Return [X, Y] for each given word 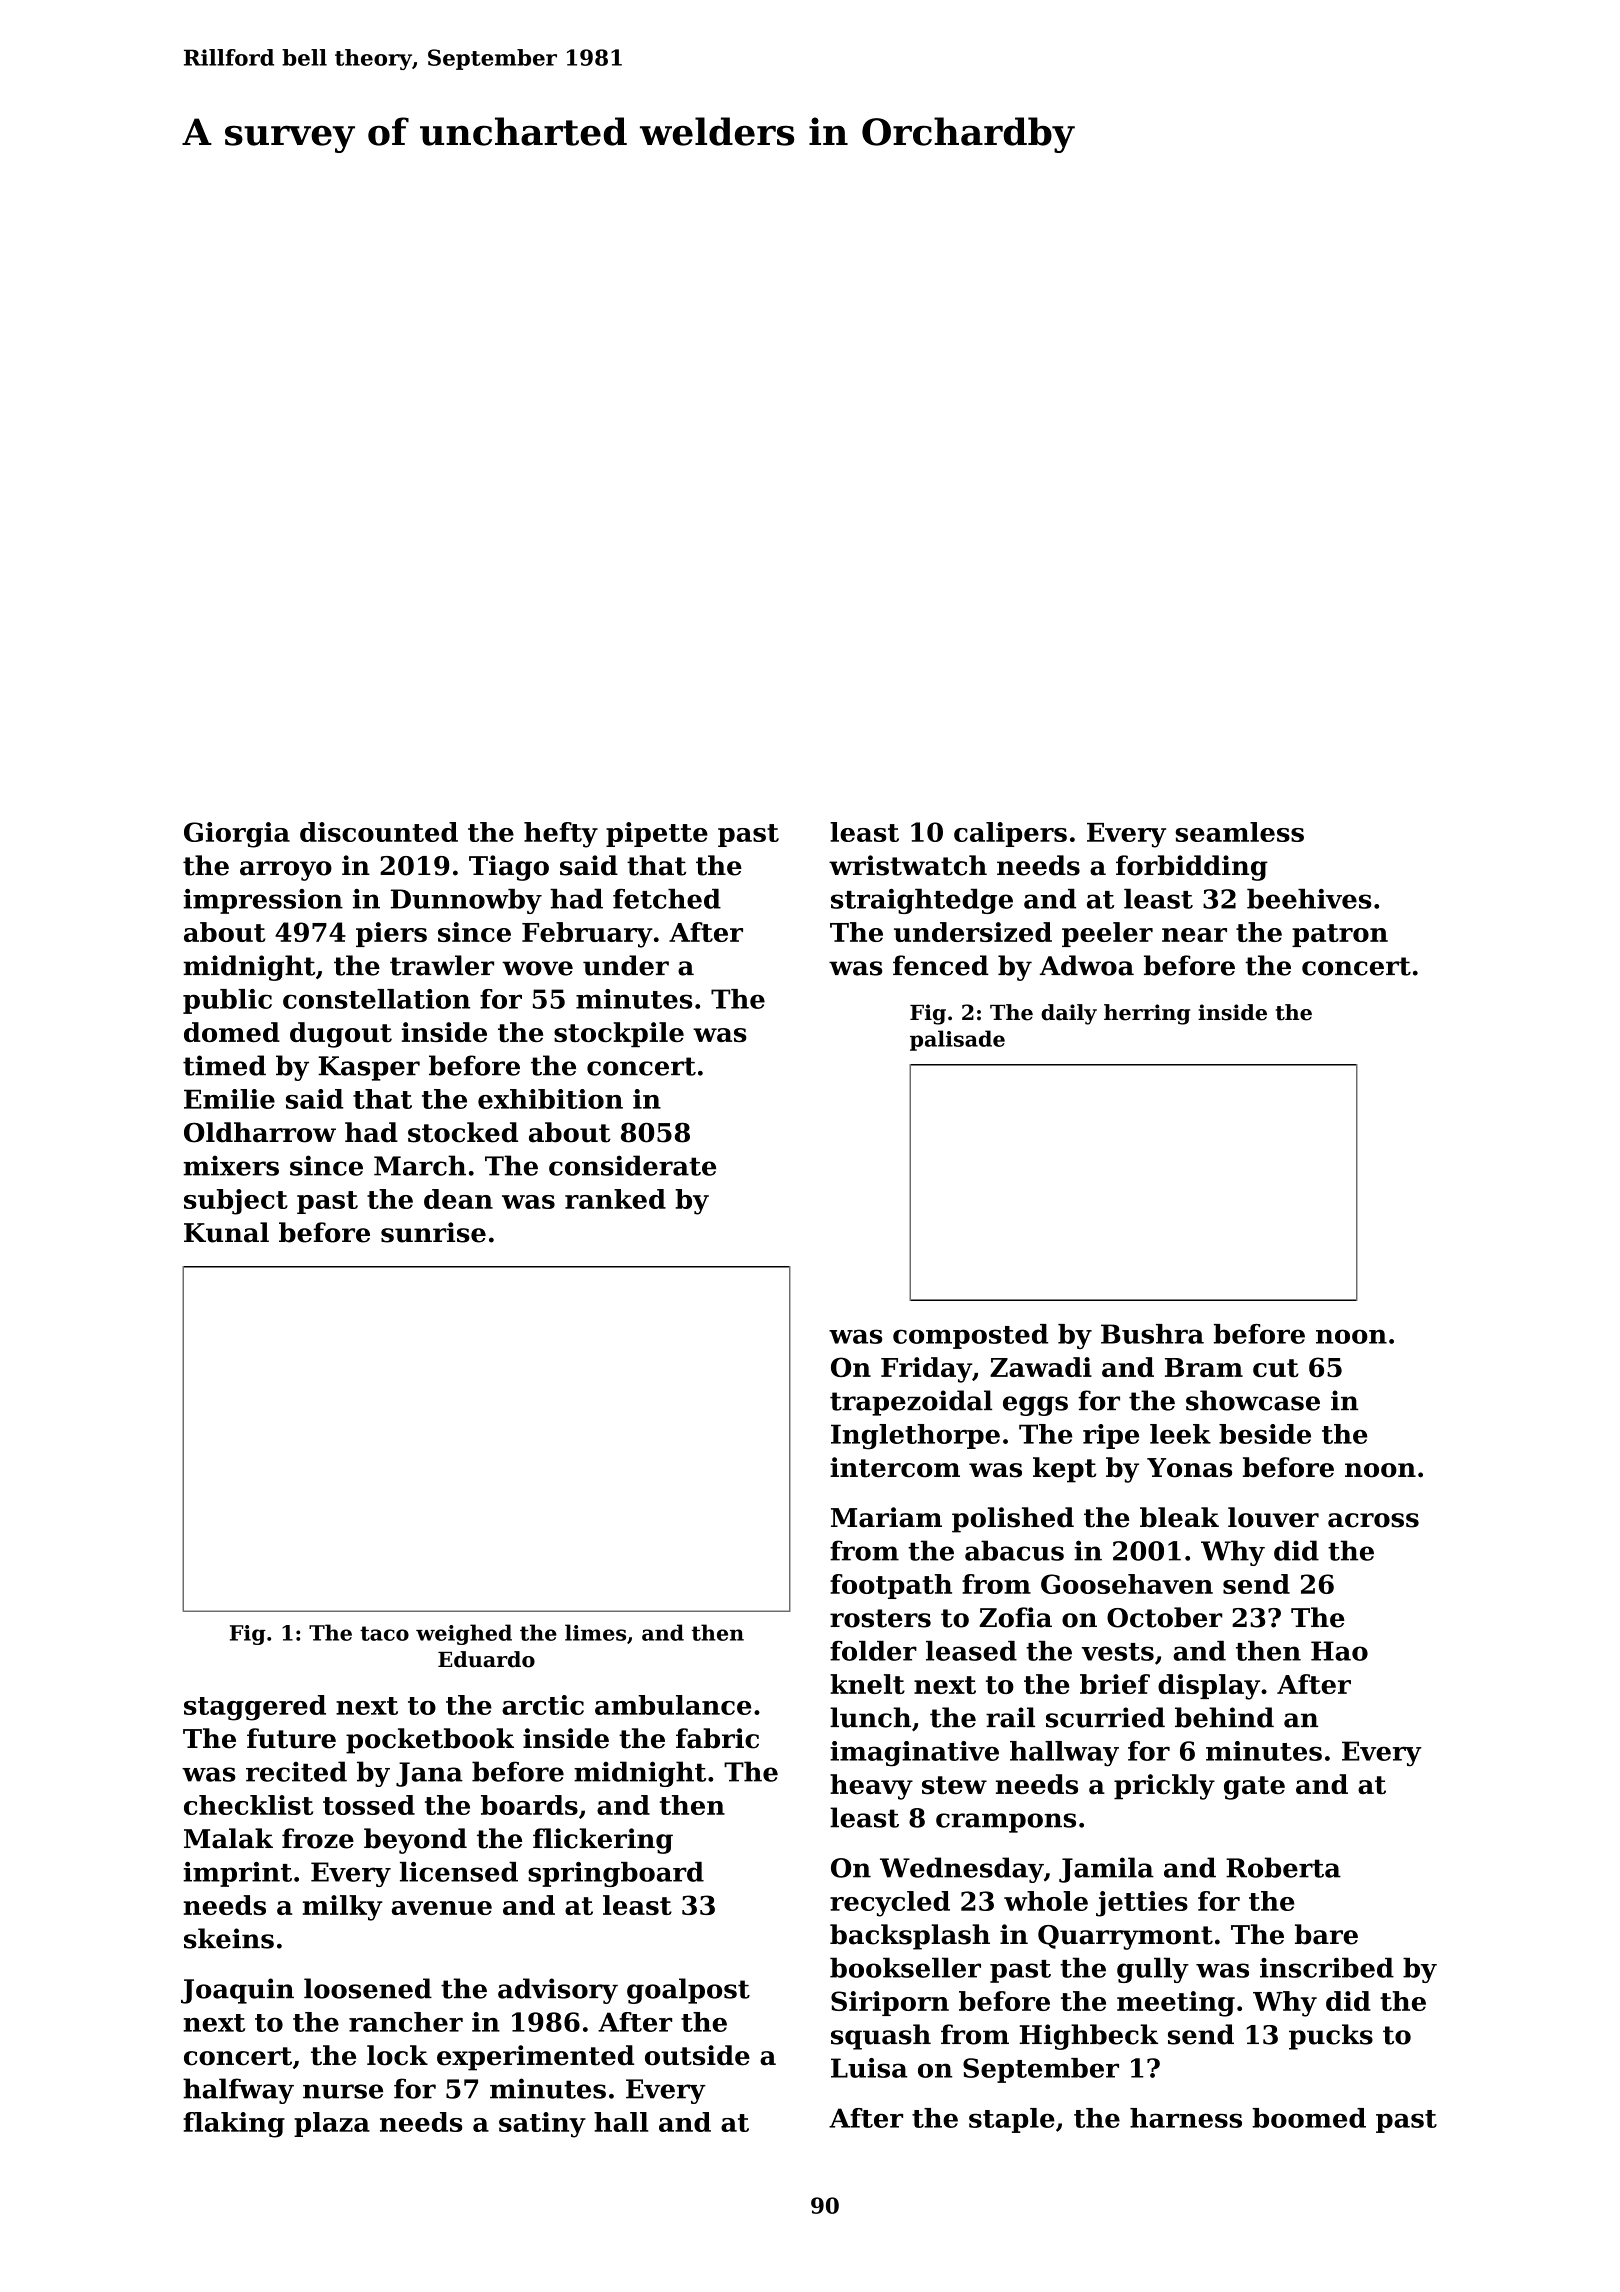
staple [1012, 2120]
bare [1326, 1934]
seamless [1239, 832]
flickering [603, 1841]
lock [397, 2055]
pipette [657, 834]
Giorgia [237, 835]
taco [384, 1633]
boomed [1309, 2118]
